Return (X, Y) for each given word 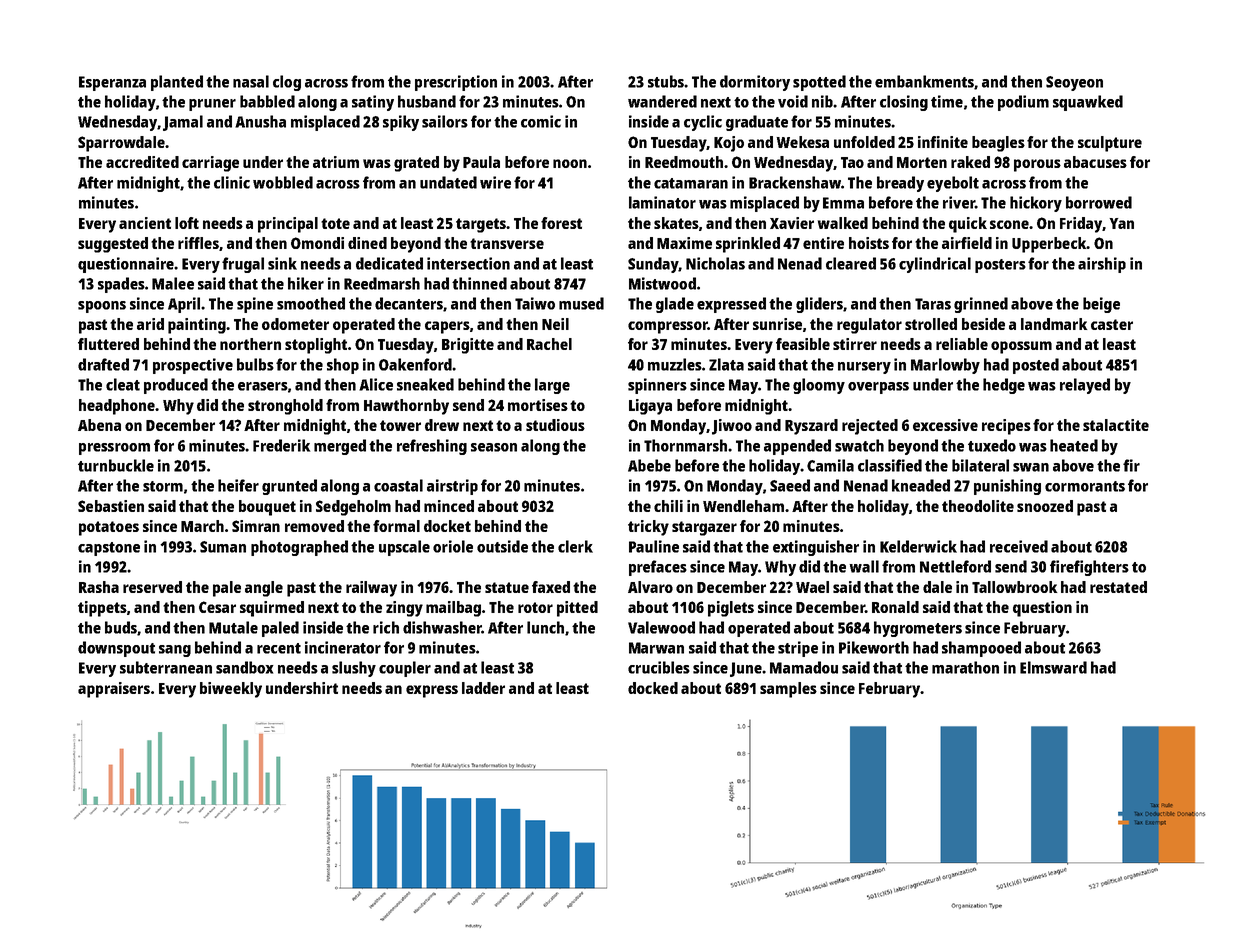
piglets (731, 609)
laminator (662, 202)
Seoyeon (1074, 83)
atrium (336, 162)
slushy (354, 669)
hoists (869, 243)
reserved (152, 587)
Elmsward (1053, 667)
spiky (401, 123)
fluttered (108, 344)
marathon (965, 667)
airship (1102, 265)
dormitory (755, 83)
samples (788, 690)
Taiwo (535, 303)
